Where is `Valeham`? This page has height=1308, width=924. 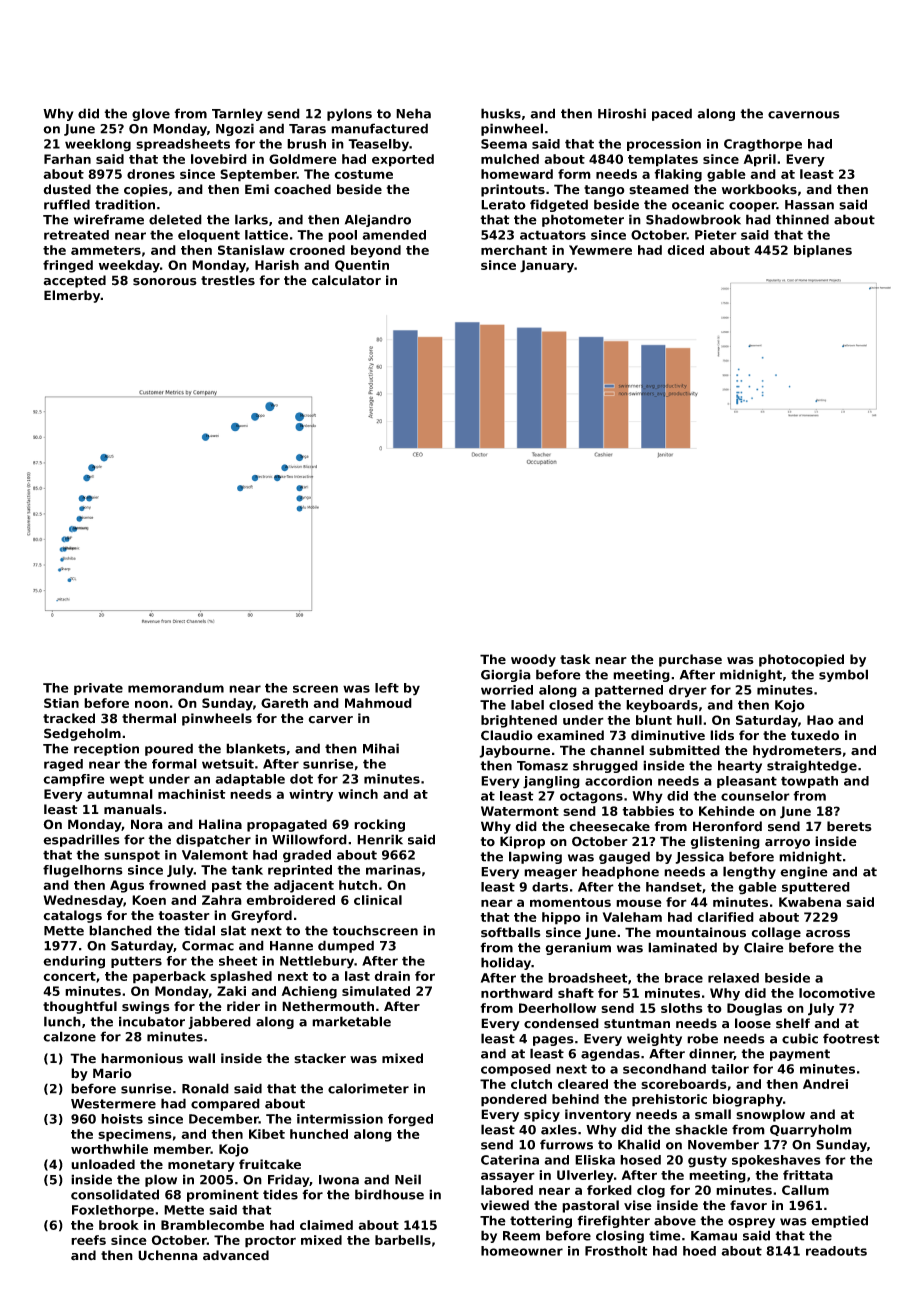
Valeham is located at coordinates (632, 917).
